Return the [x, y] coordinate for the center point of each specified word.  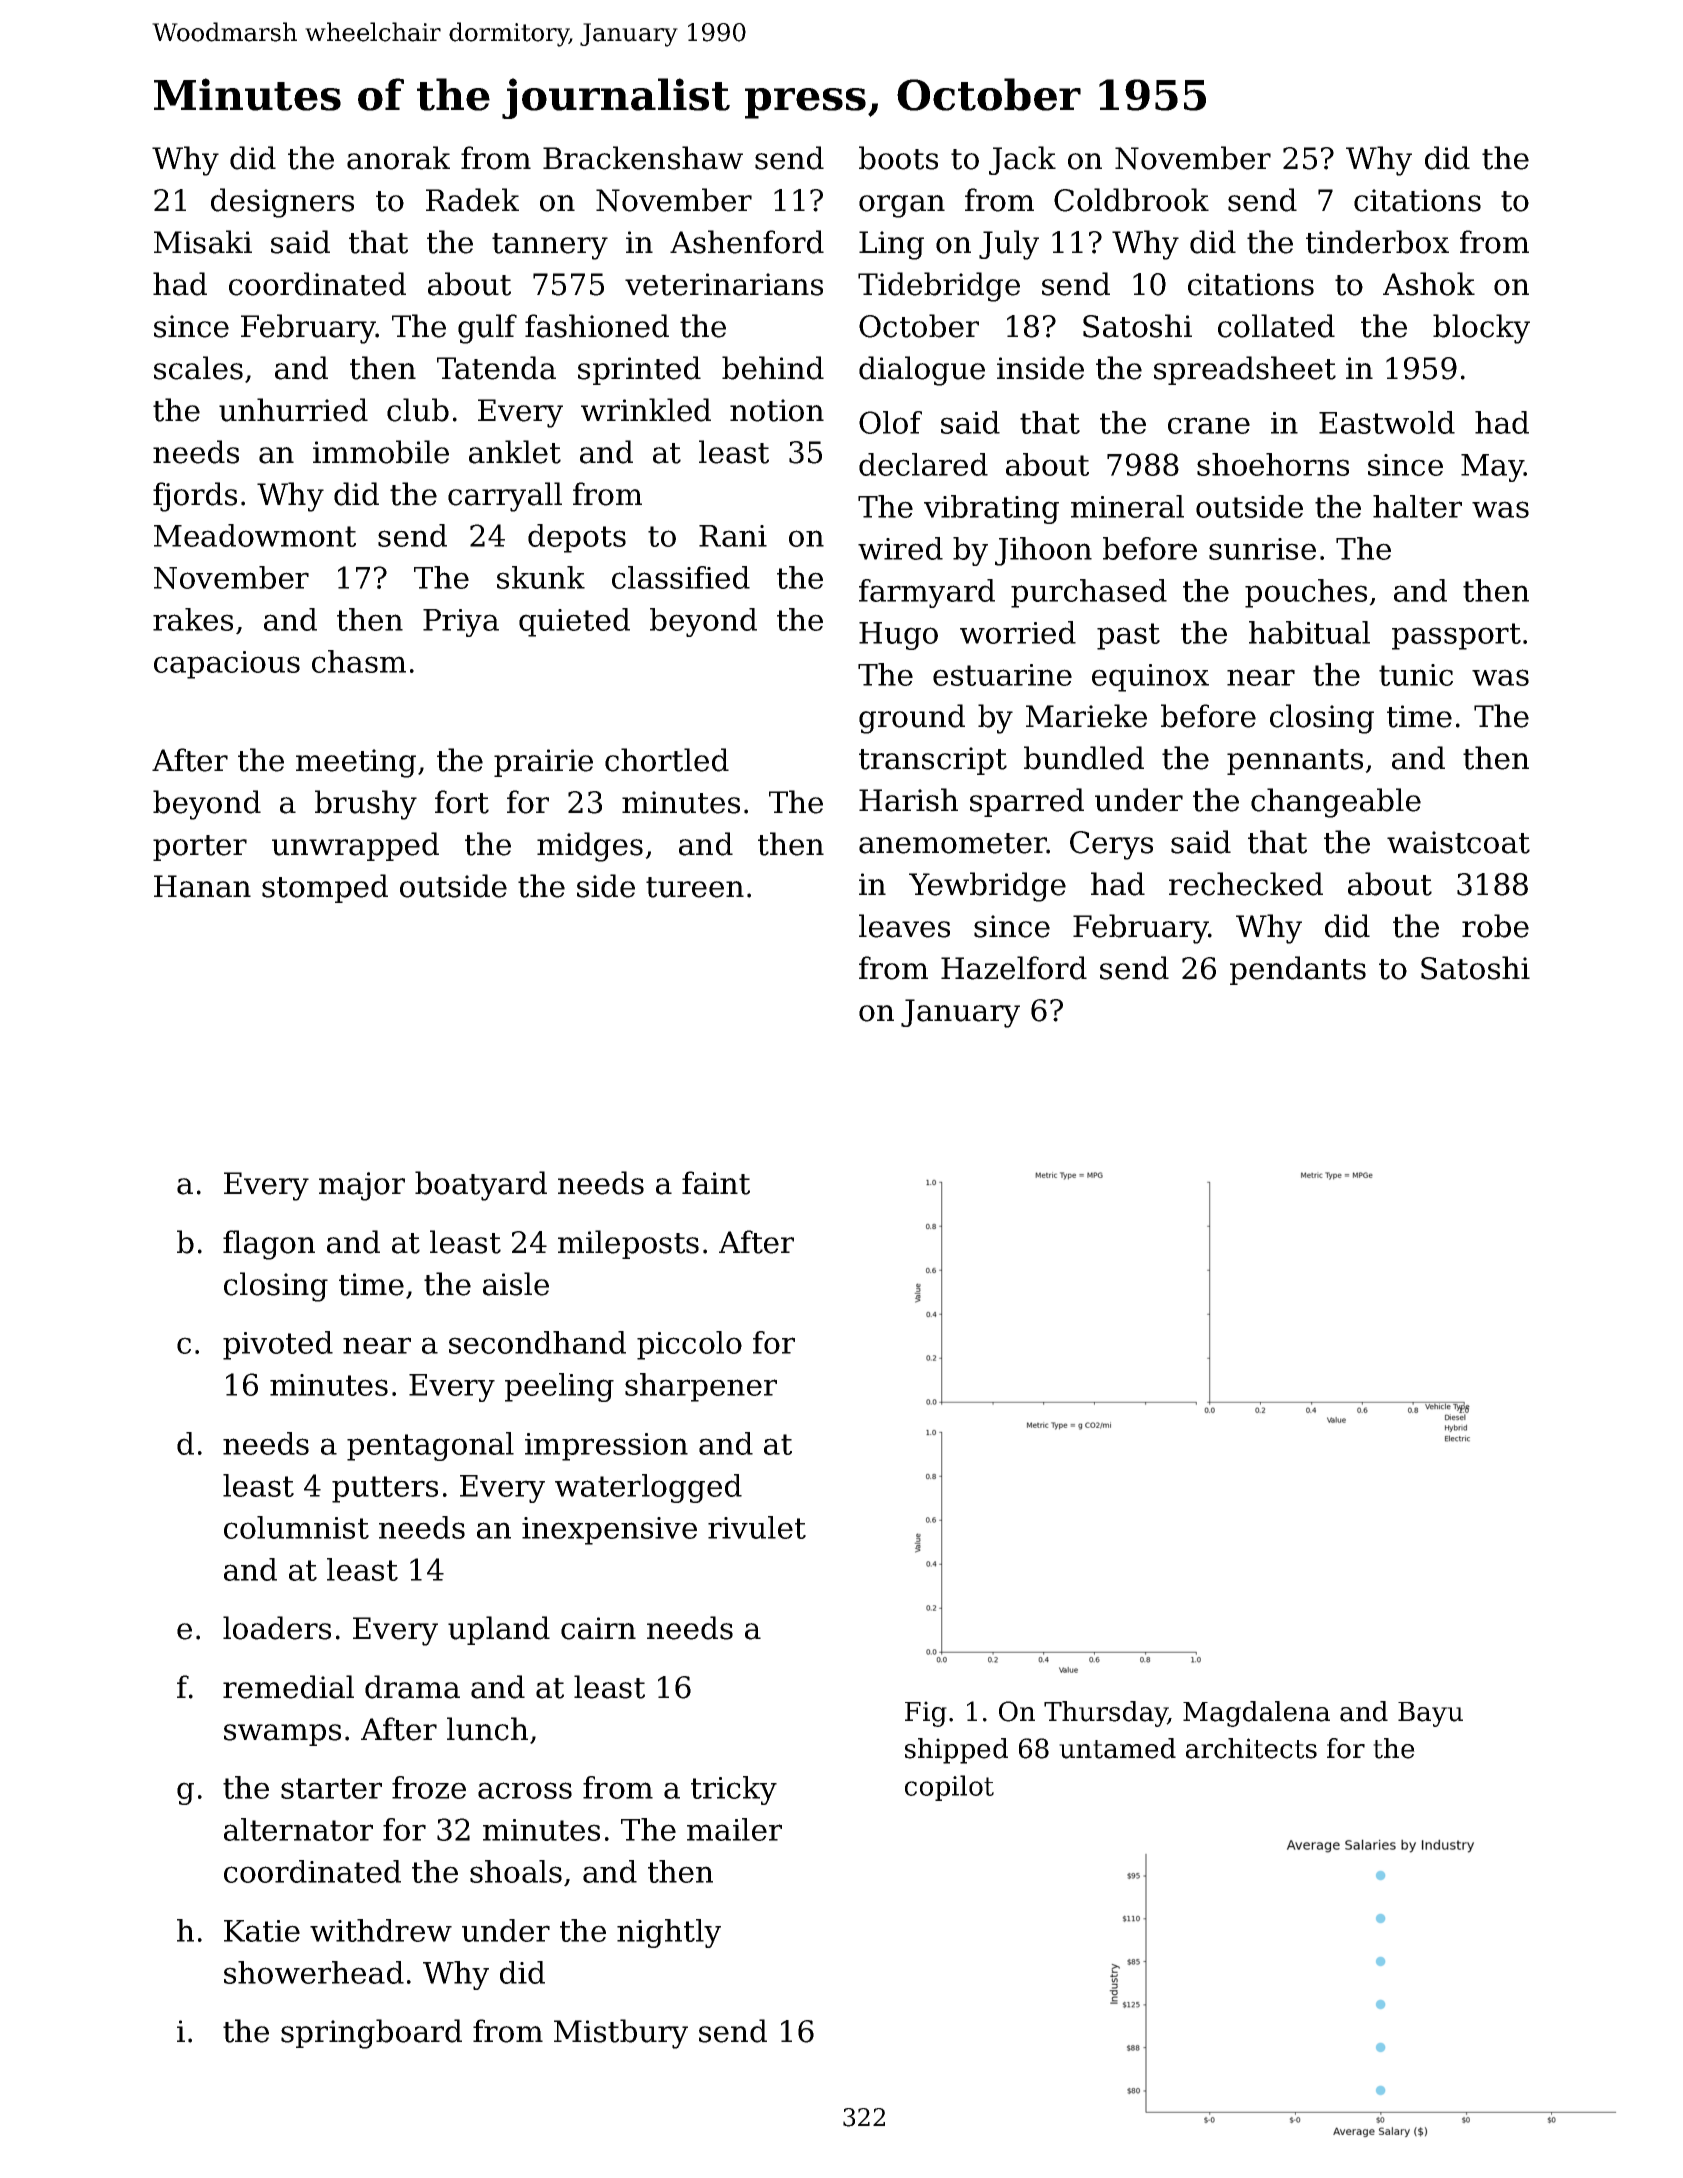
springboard [371, 2034]
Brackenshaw [643, 158]
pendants [1298, 970]
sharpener [701, 1387]
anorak [398, 158]
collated [1276, 326]
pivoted [278, 1345]
